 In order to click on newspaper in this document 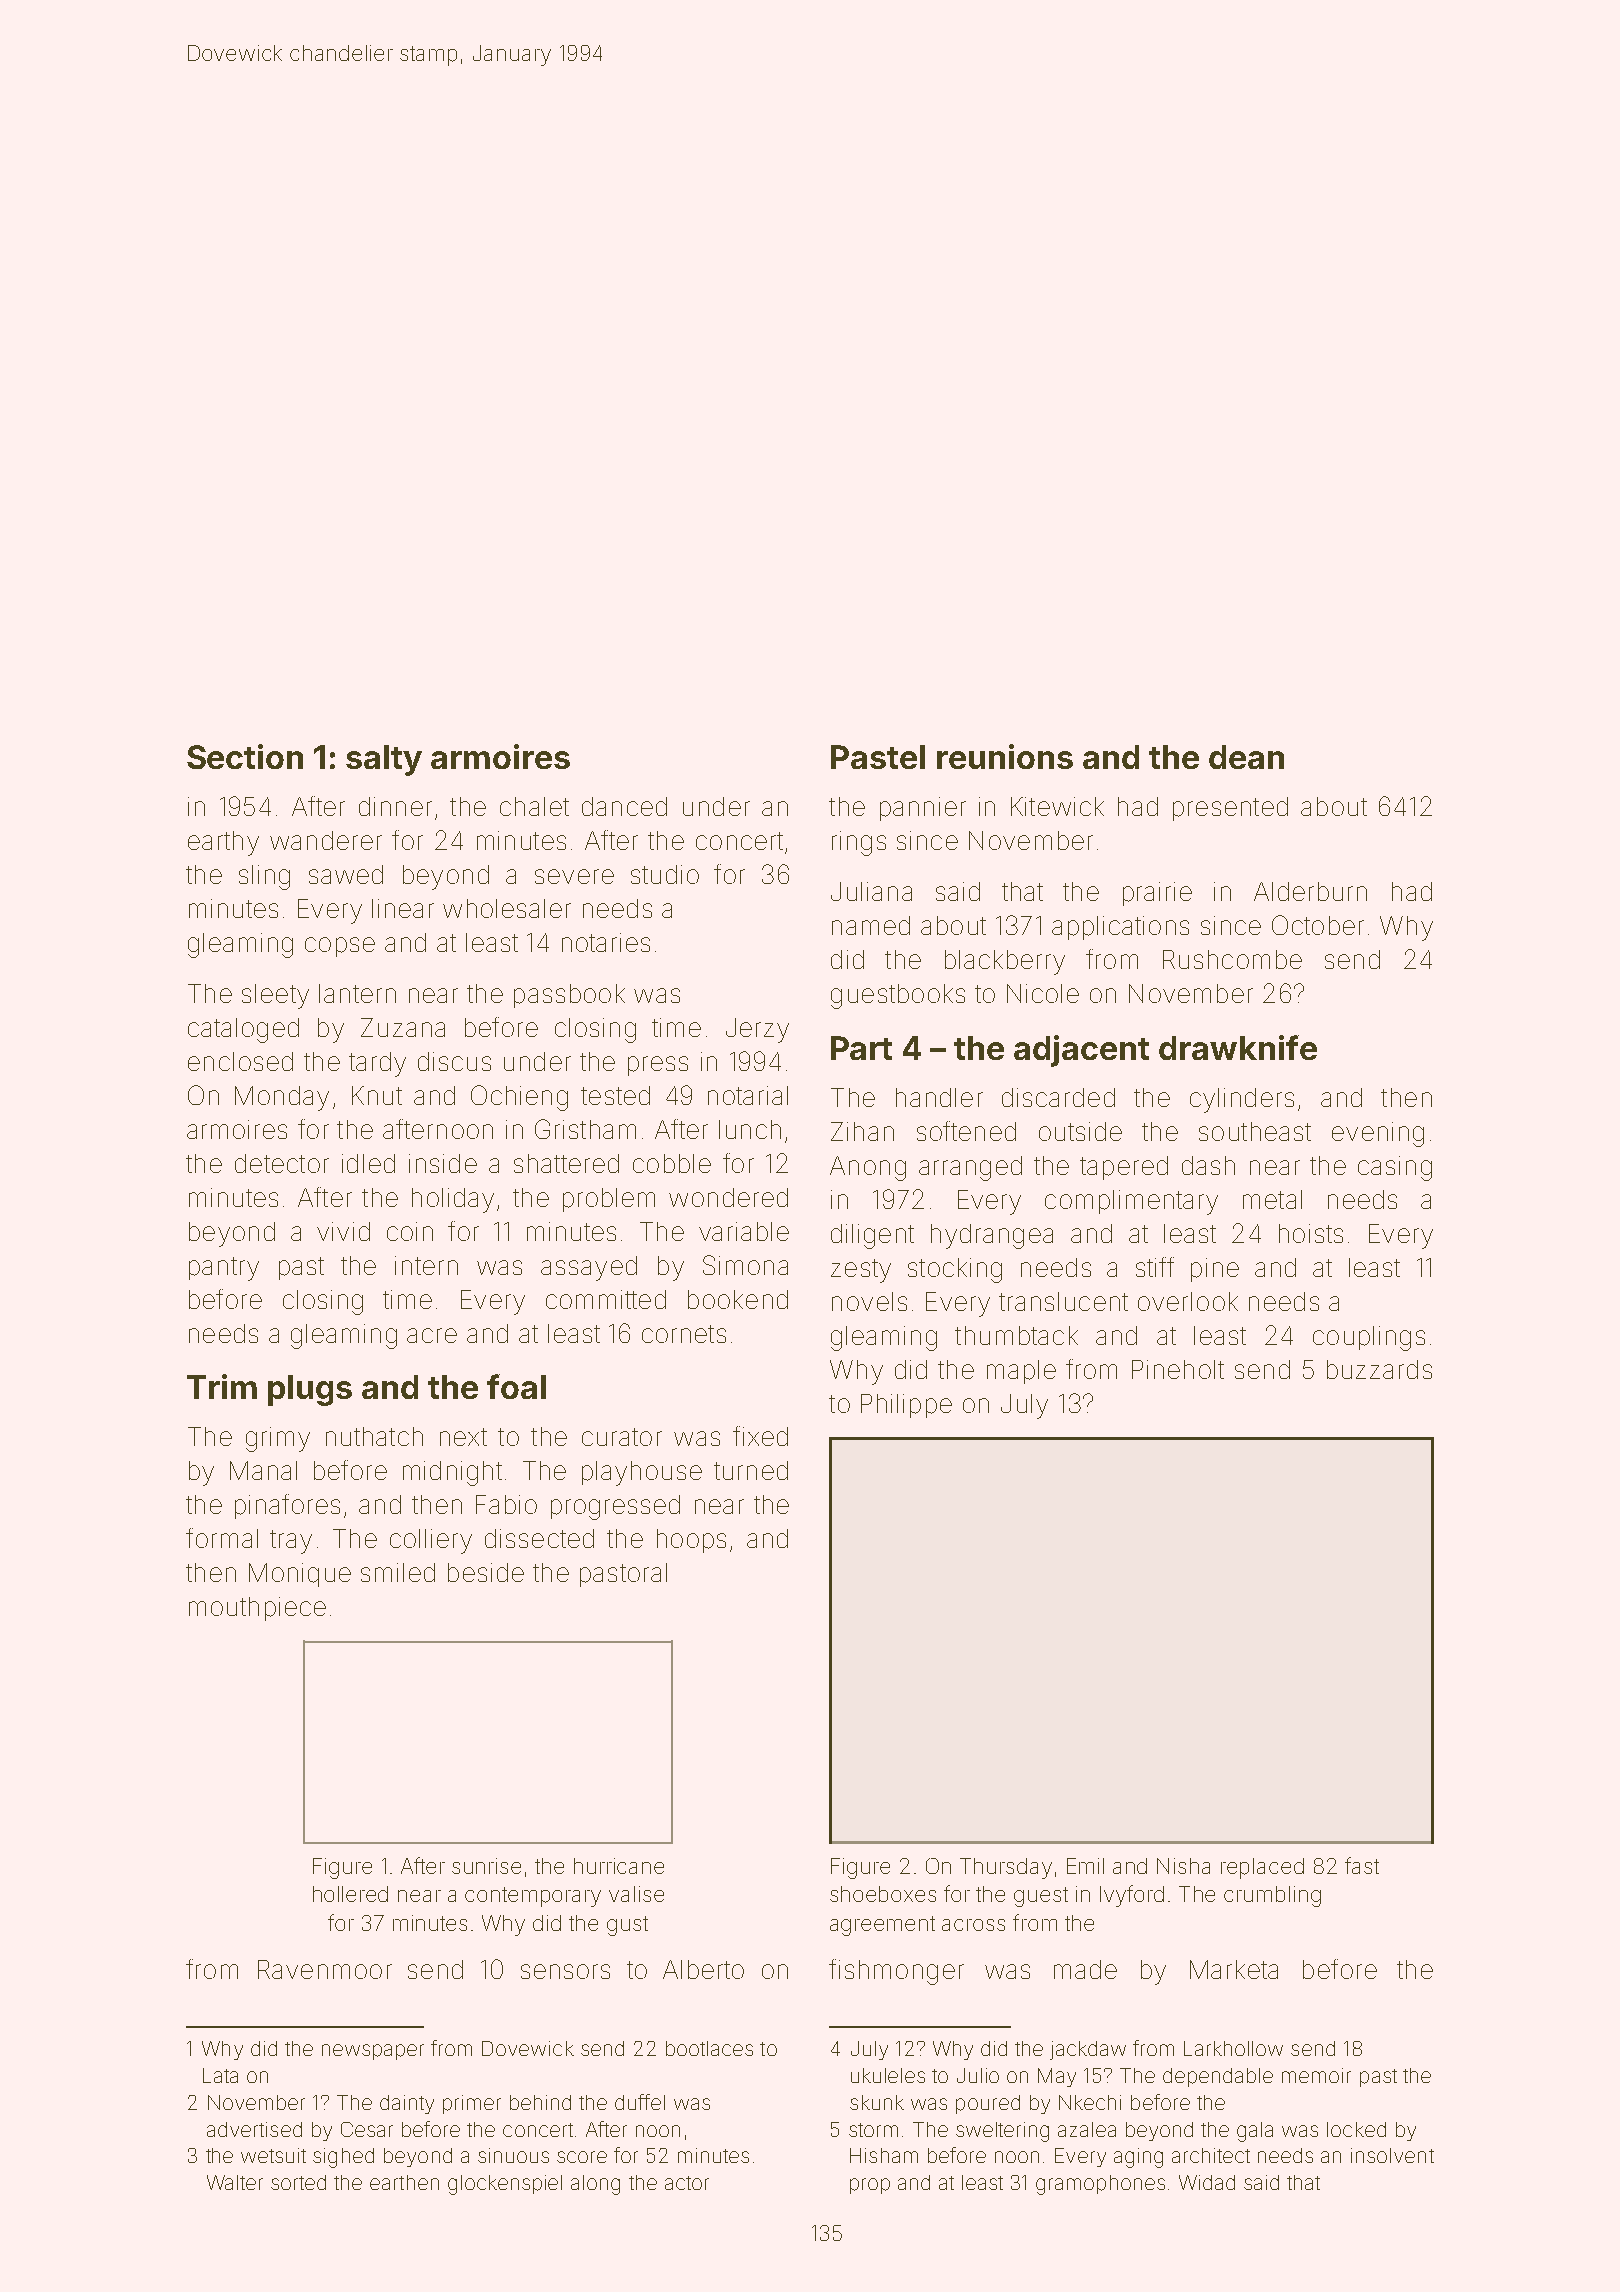, I will do `click(373, 2052)`.
